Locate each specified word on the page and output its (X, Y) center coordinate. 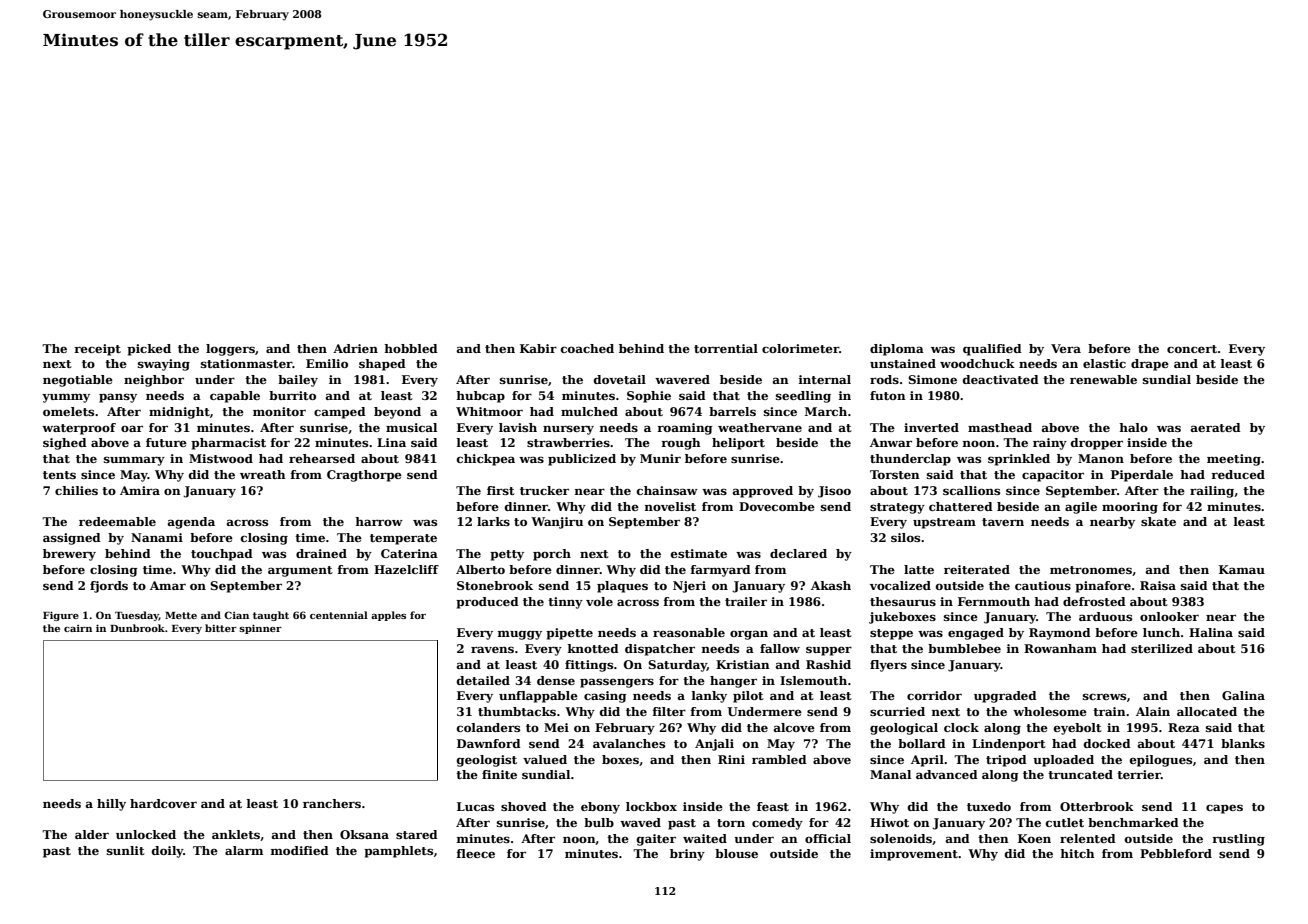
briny (687, 855)
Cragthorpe (364, 476)
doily (167, 852)
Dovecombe (777, 506)
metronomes (1091, 570)
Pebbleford (1176, 853)
